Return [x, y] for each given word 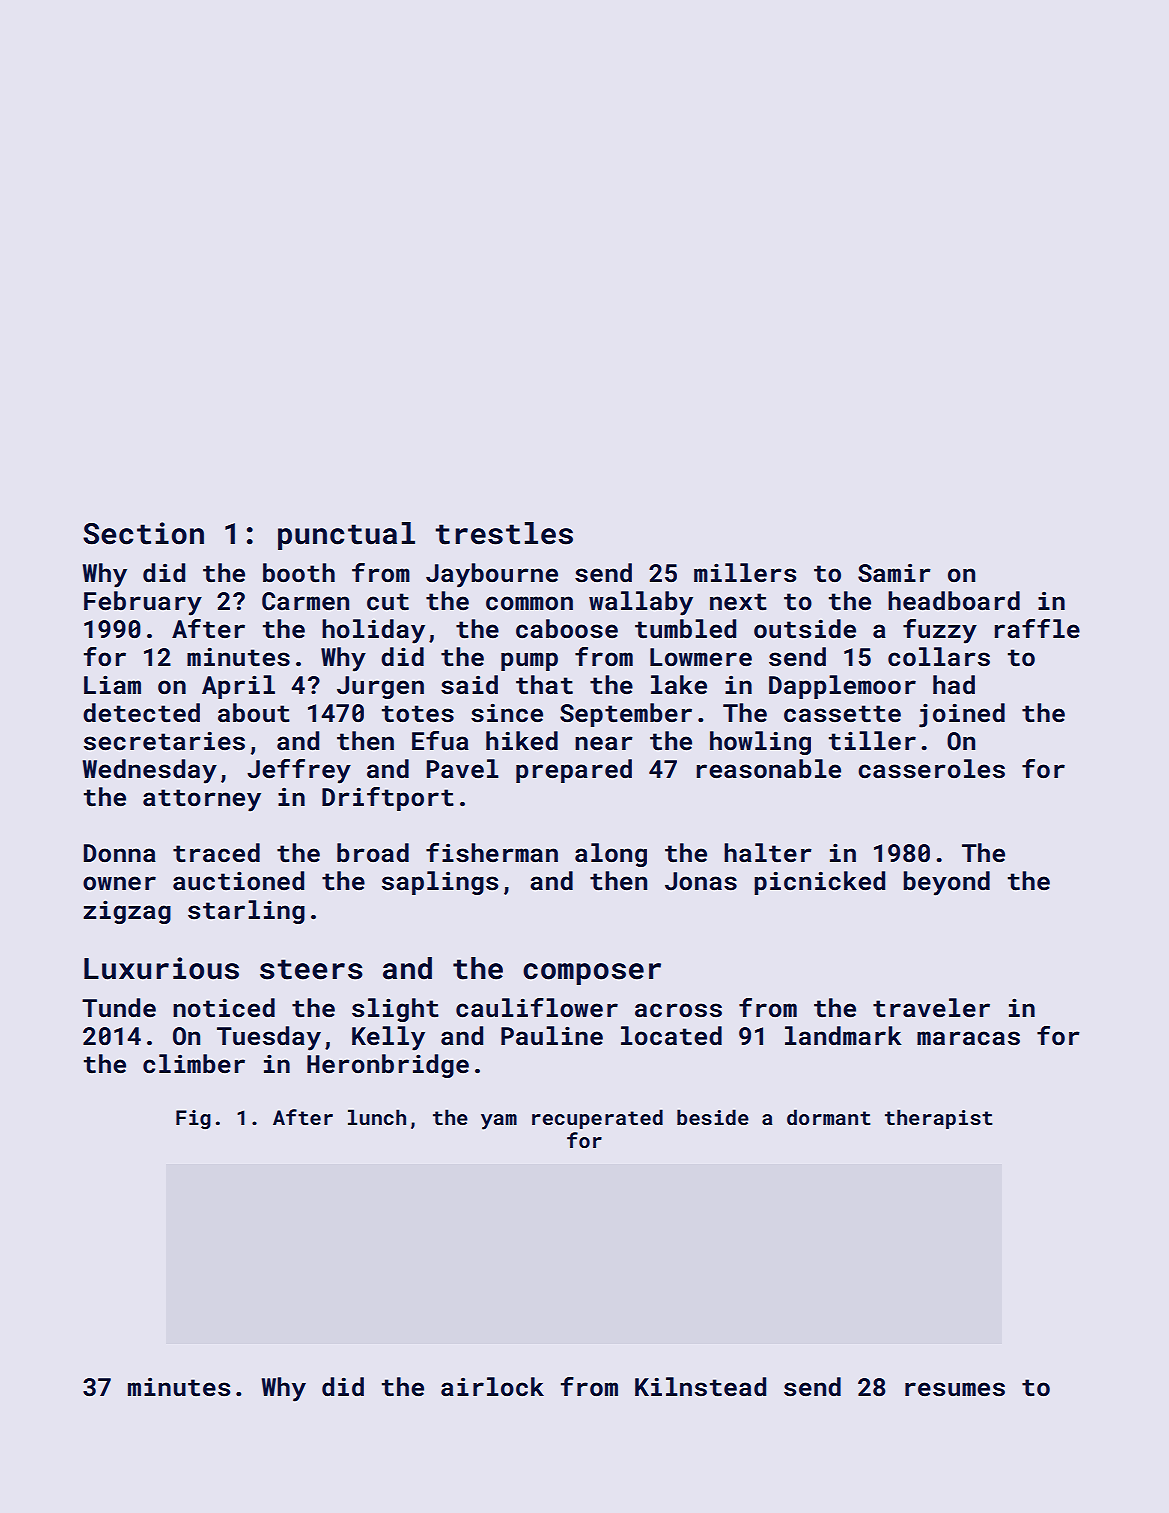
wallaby [641, 603]
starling [246, 912]
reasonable [769, 769]
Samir [894, 573]
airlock [492, 1387]
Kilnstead [700, 1387]
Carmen [305, 601]
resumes [955, 1389]
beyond [946, 883]
